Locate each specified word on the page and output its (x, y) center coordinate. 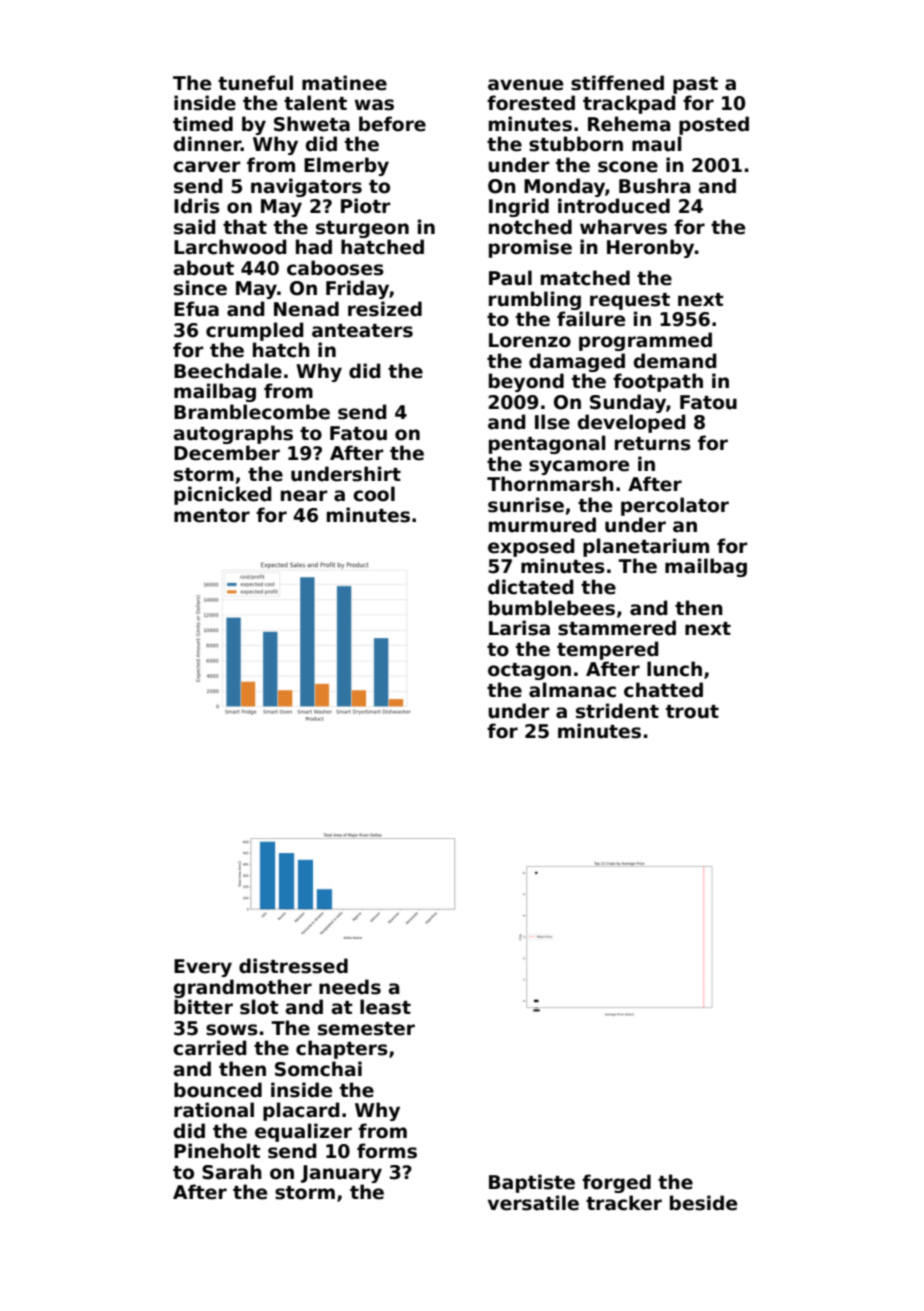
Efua (196, 309)
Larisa (519, 628)
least (385, 1007)
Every (203, 968)
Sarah (232, 1172)
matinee (344, 83)
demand (675, 361)
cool (374, 494)
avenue (525, 85)
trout (692, 712)
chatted (663, 690)
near (304, 496)
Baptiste (532, 1183)
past (695, 85)
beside (703, 1203)
